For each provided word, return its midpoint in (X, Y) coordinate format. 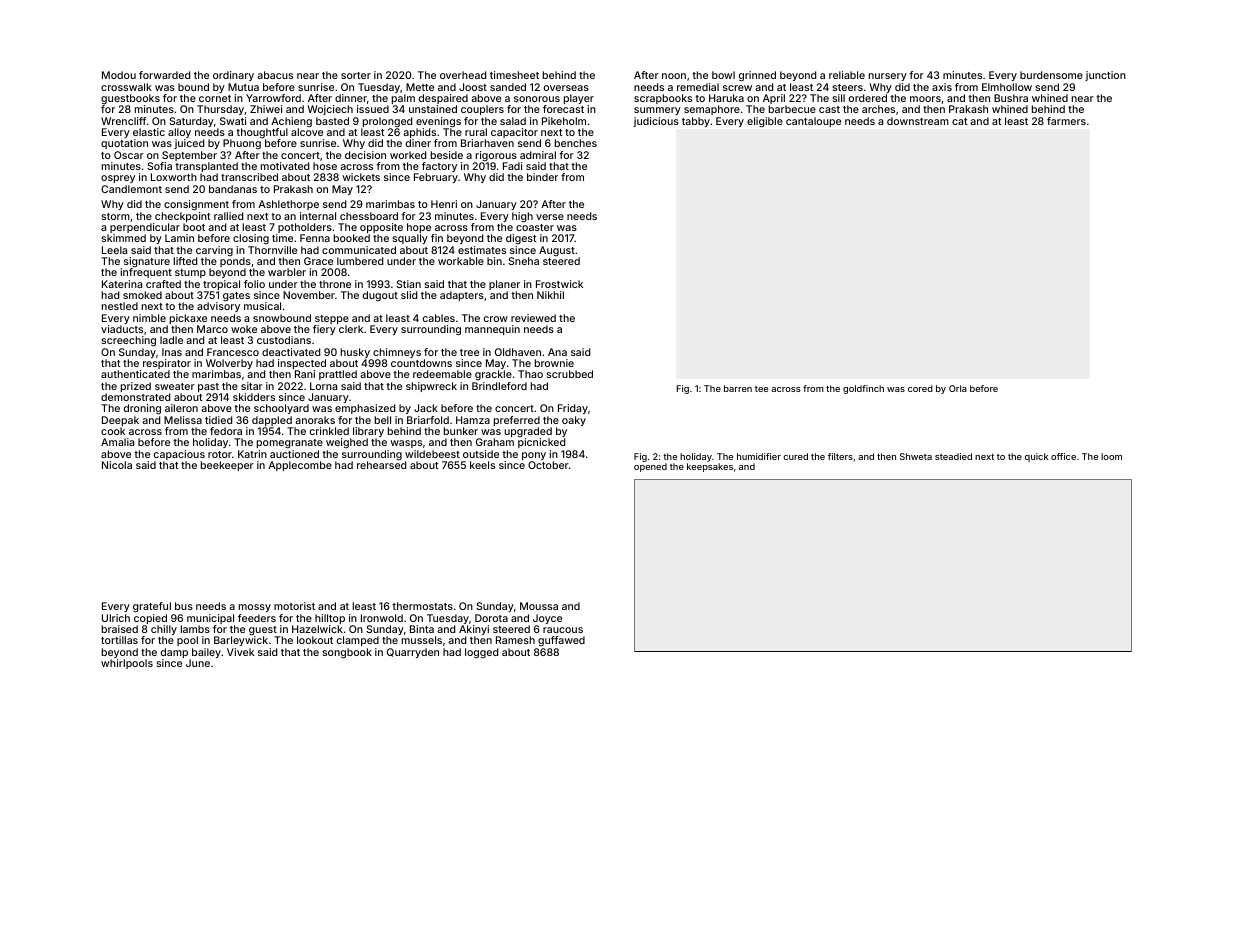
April (774, 99)
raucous (563, 630)
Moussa (539, 606)
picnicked (541, 443)
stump (190, 273)
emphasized (365, 409)
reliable (847, 75)
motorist (294, 606)
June (198, 663)
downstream (918, 121)
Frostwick (559, 284)
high (522, 217)
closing (251, 239)
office (1063, 456)
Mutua (243, 87)
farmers (1066, 121)
